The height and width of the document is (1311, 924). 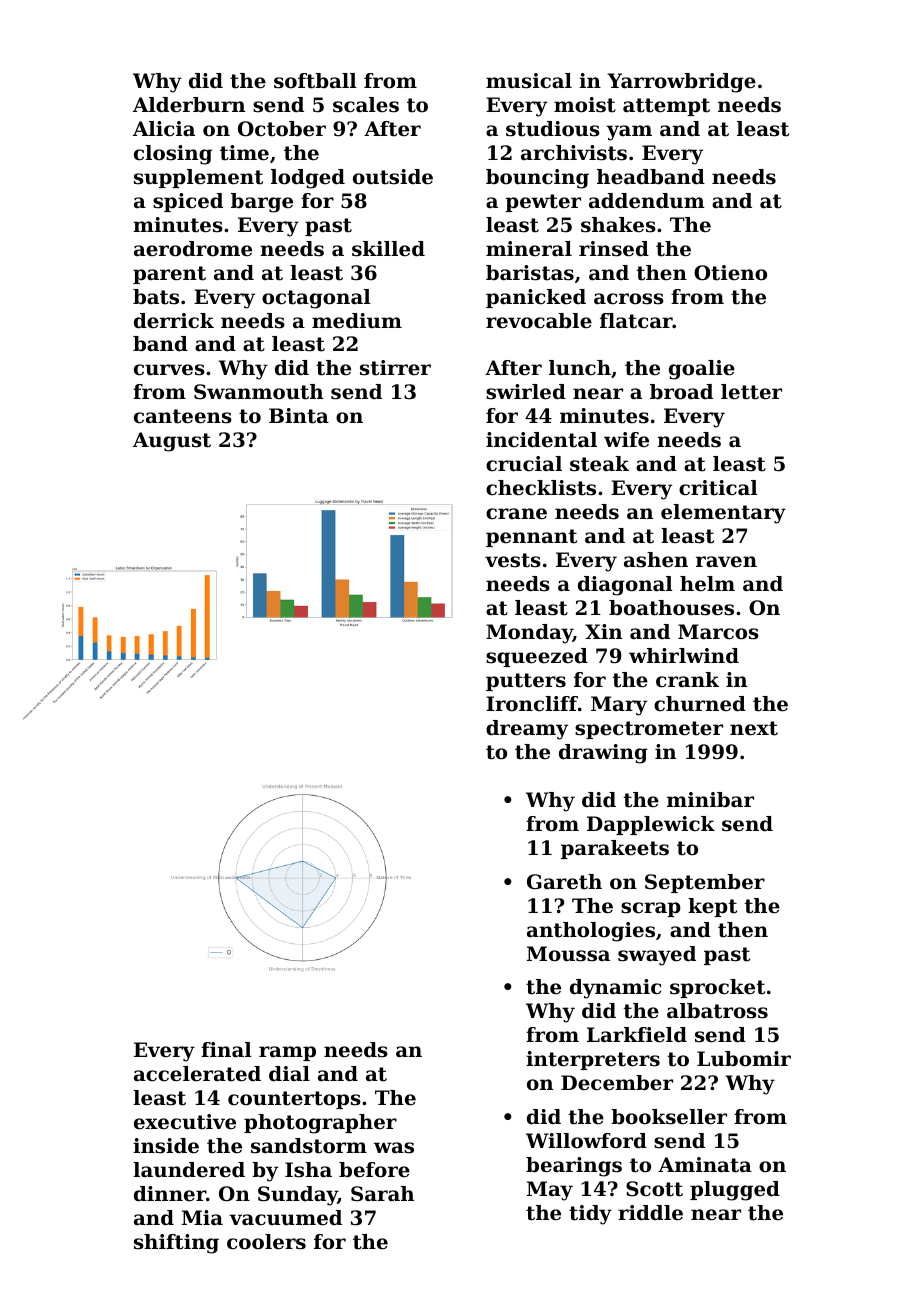 I want to click on Moussa, so click(x=568, y=954).
